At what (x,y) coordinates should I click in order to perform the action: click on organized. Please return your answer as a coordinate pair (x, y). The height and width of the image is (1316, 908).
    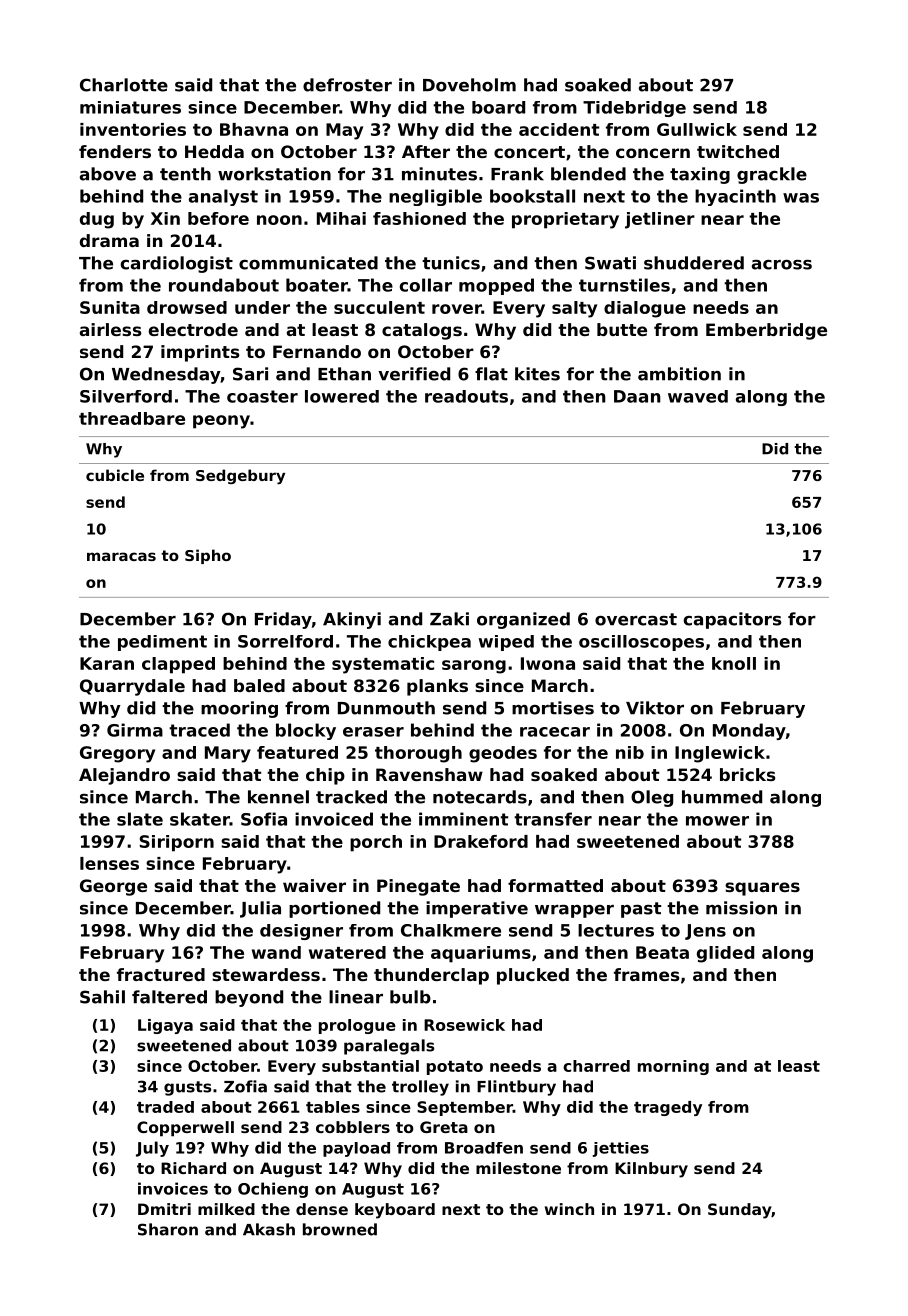
    Looking at the image, I should click on (523, 620).
